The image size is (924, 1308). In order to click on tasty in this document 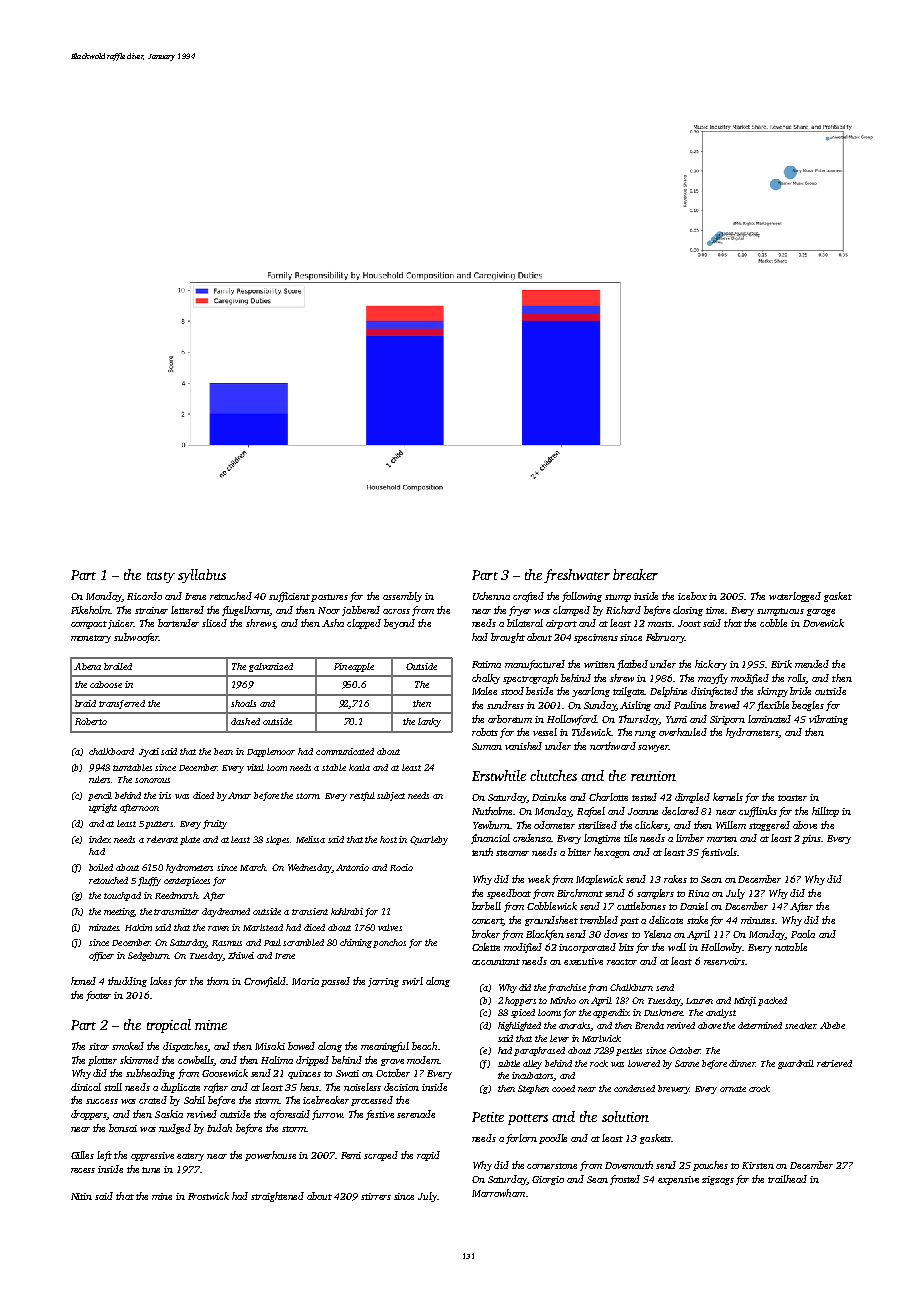, I will do `click(161, 577)`.
